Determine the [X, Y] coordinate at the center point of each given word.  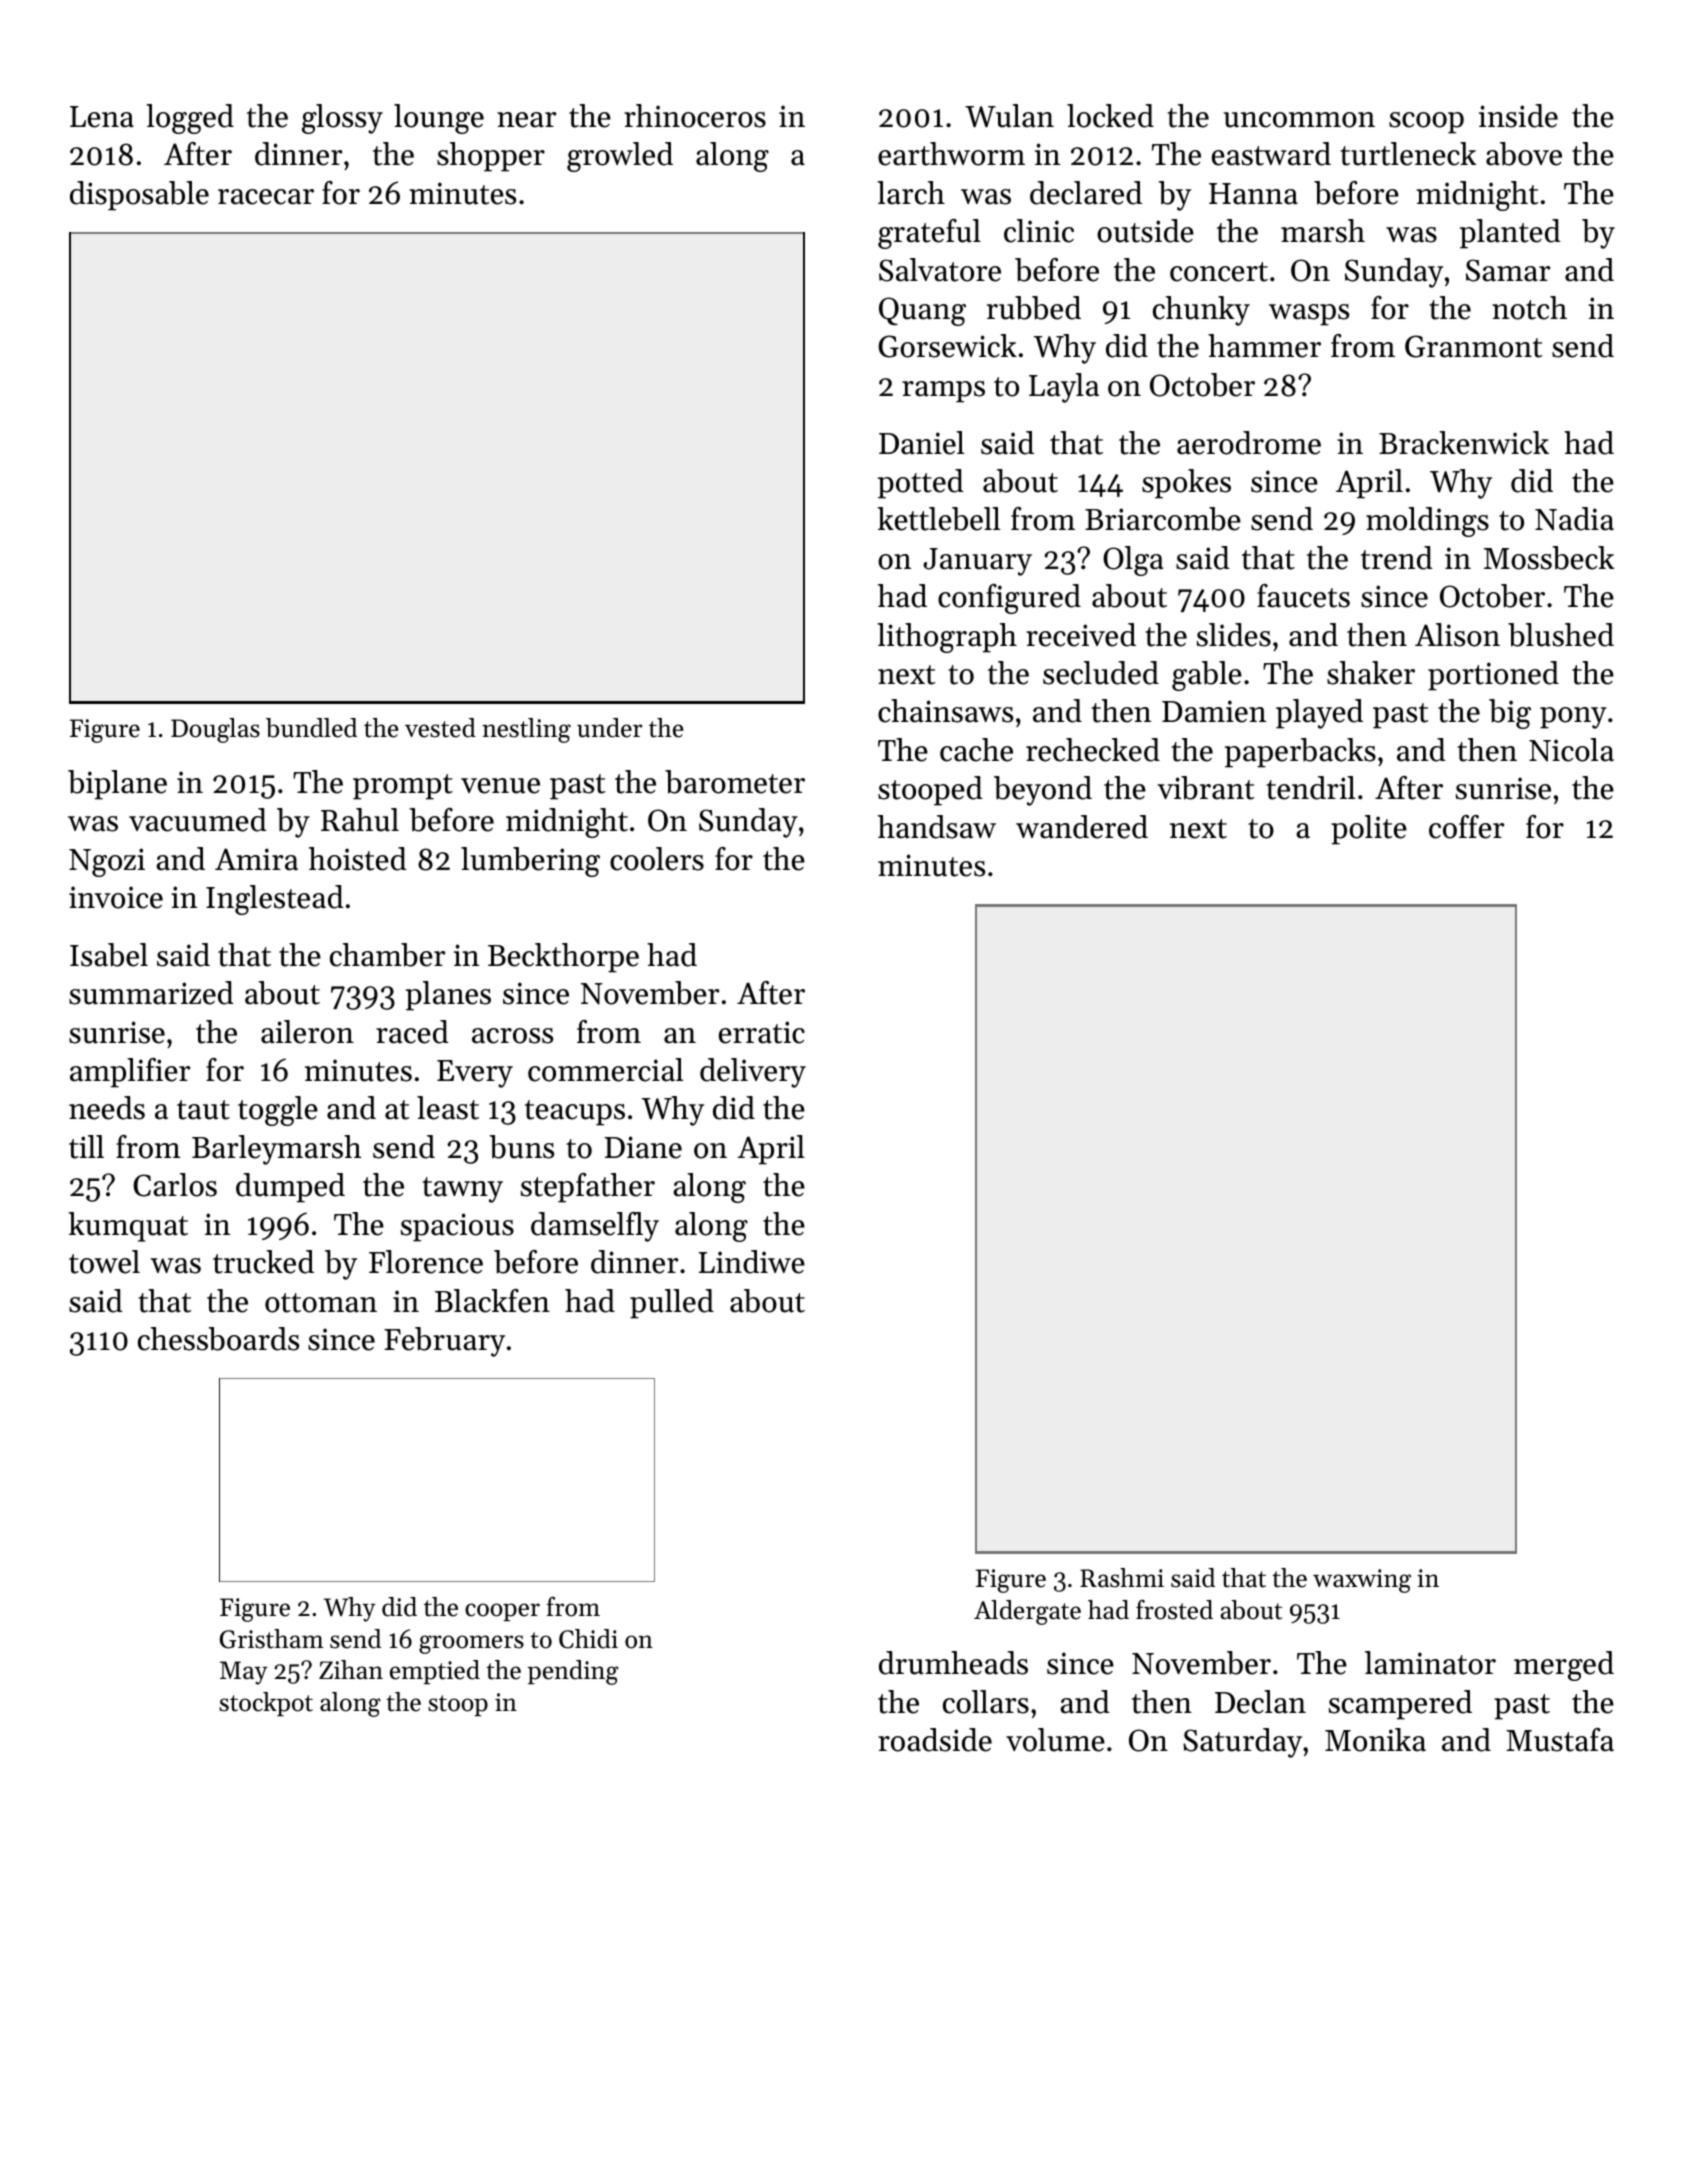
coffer [1466, 827]
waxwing [1362, 1581]
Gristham [272, 1639]
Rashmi [1122, 1578]
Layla [1064, 388]
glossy [342, 119]
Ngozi [107, 862]
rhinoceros [695, 116]
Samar [1508, 270]
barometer [735, 782]
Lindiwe [752, 1262]
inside [1518, 116]
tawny [462, 1190]
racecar [266, 197]
